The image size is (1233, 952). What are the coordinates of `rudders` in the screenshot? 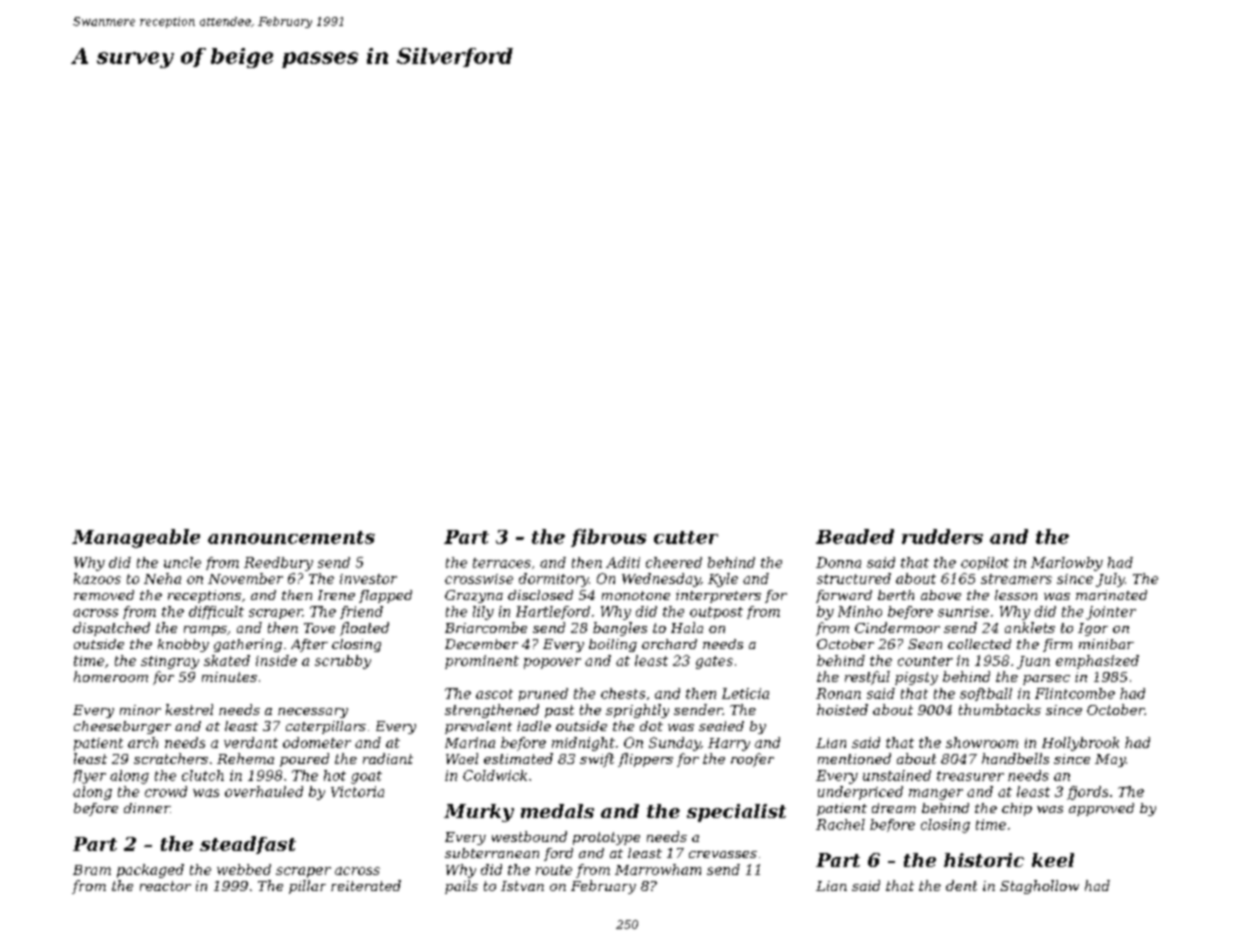 It's located at (942, 536).
